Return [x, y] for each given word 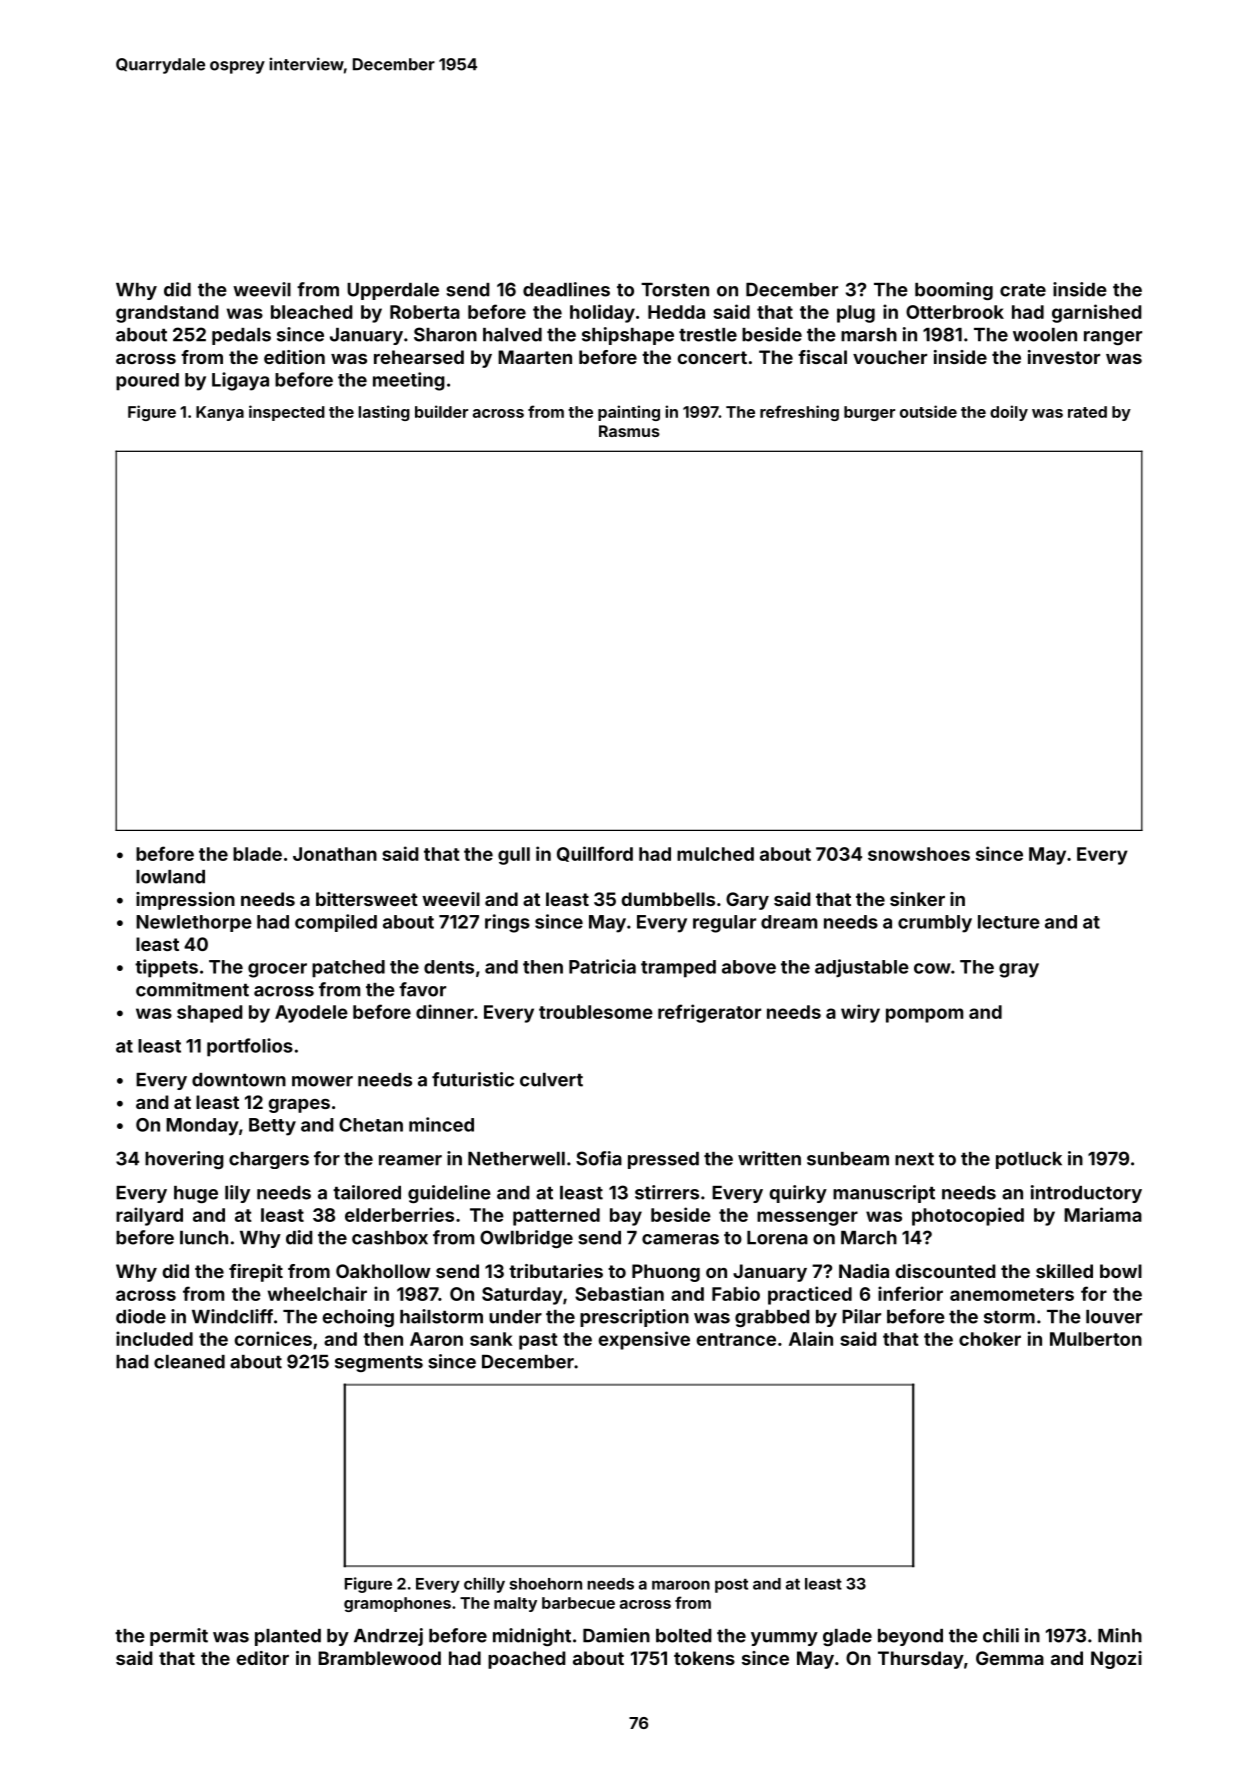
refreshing [799, 413]
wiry [860, 1013]
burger [869, 413]
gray [1019, 970]
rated [1087, 412]
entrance [736, 1339]
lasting [384, 413]
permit [179, 1637]
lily [237, 1194]
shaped [210, 1014]
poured [147, 382]
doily [1009, 413]
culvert [551, 1080]
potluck [1029, 1160]
